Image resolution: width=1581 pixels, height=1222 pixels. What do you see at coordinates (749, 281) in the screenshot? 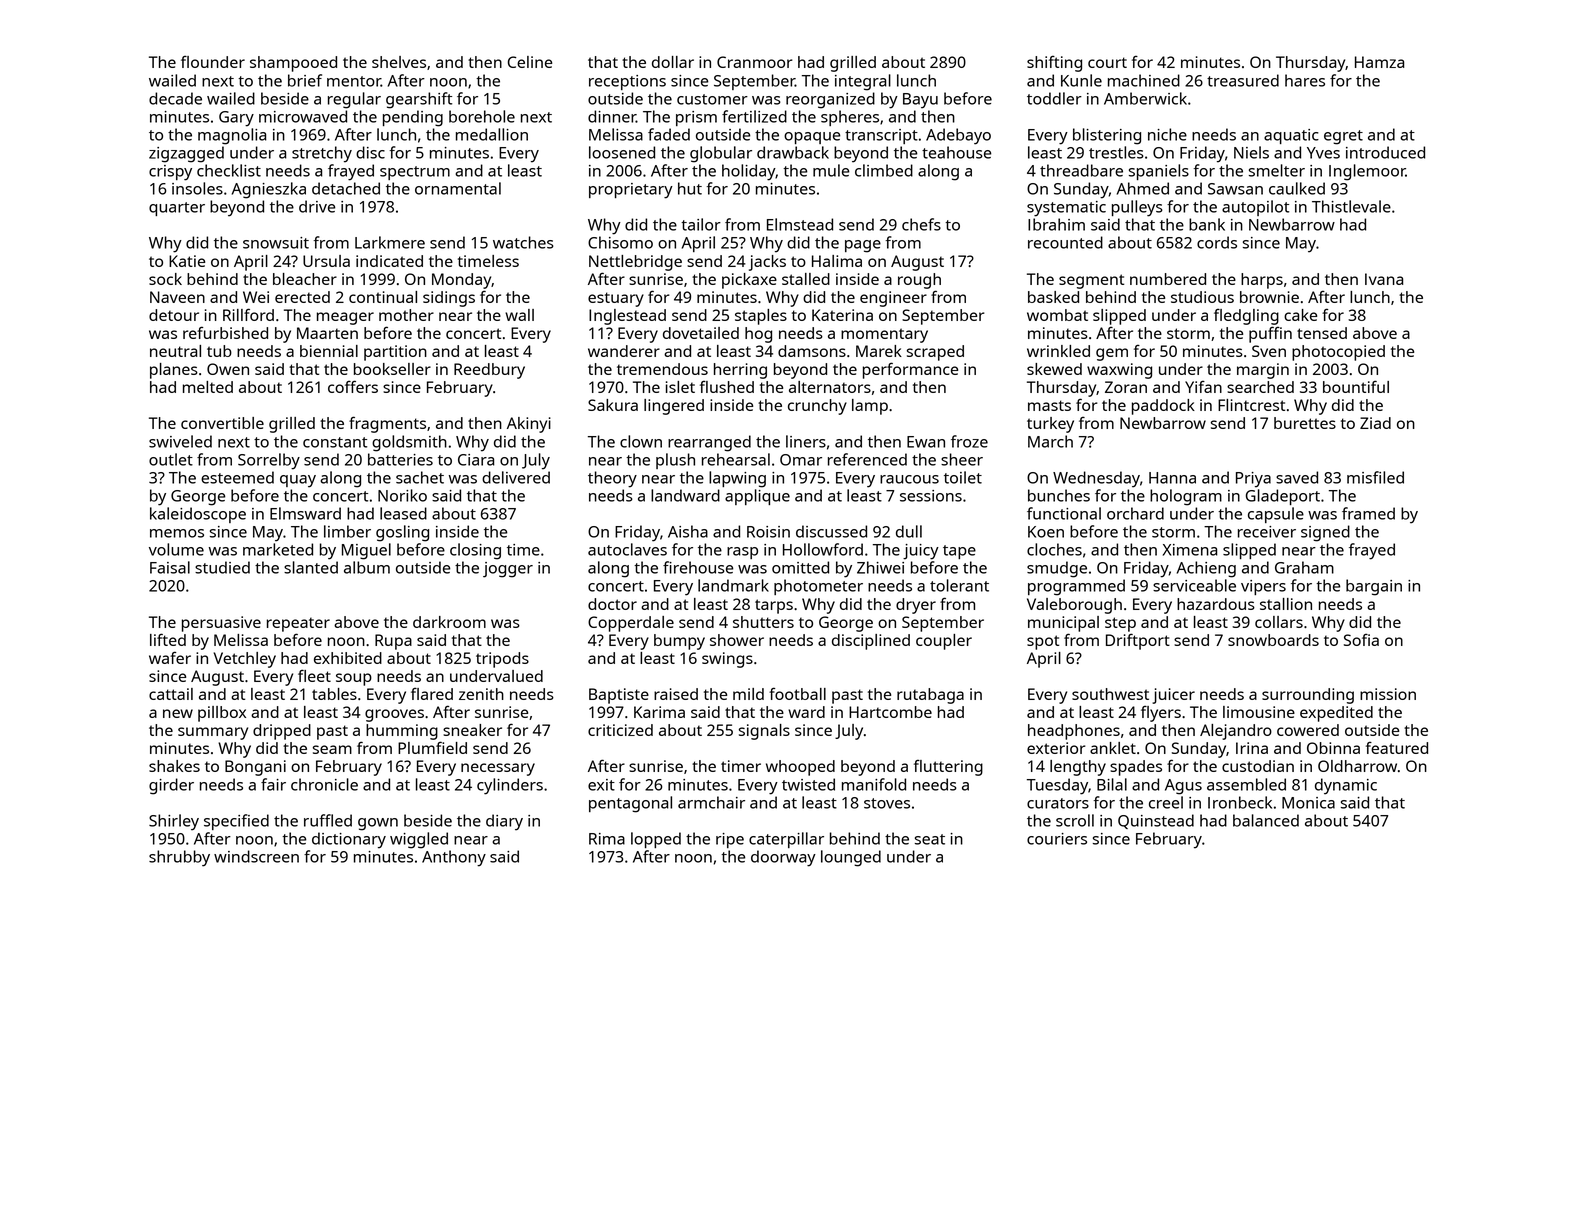
I see `pickaxe` at bounding box center [749, 281].
